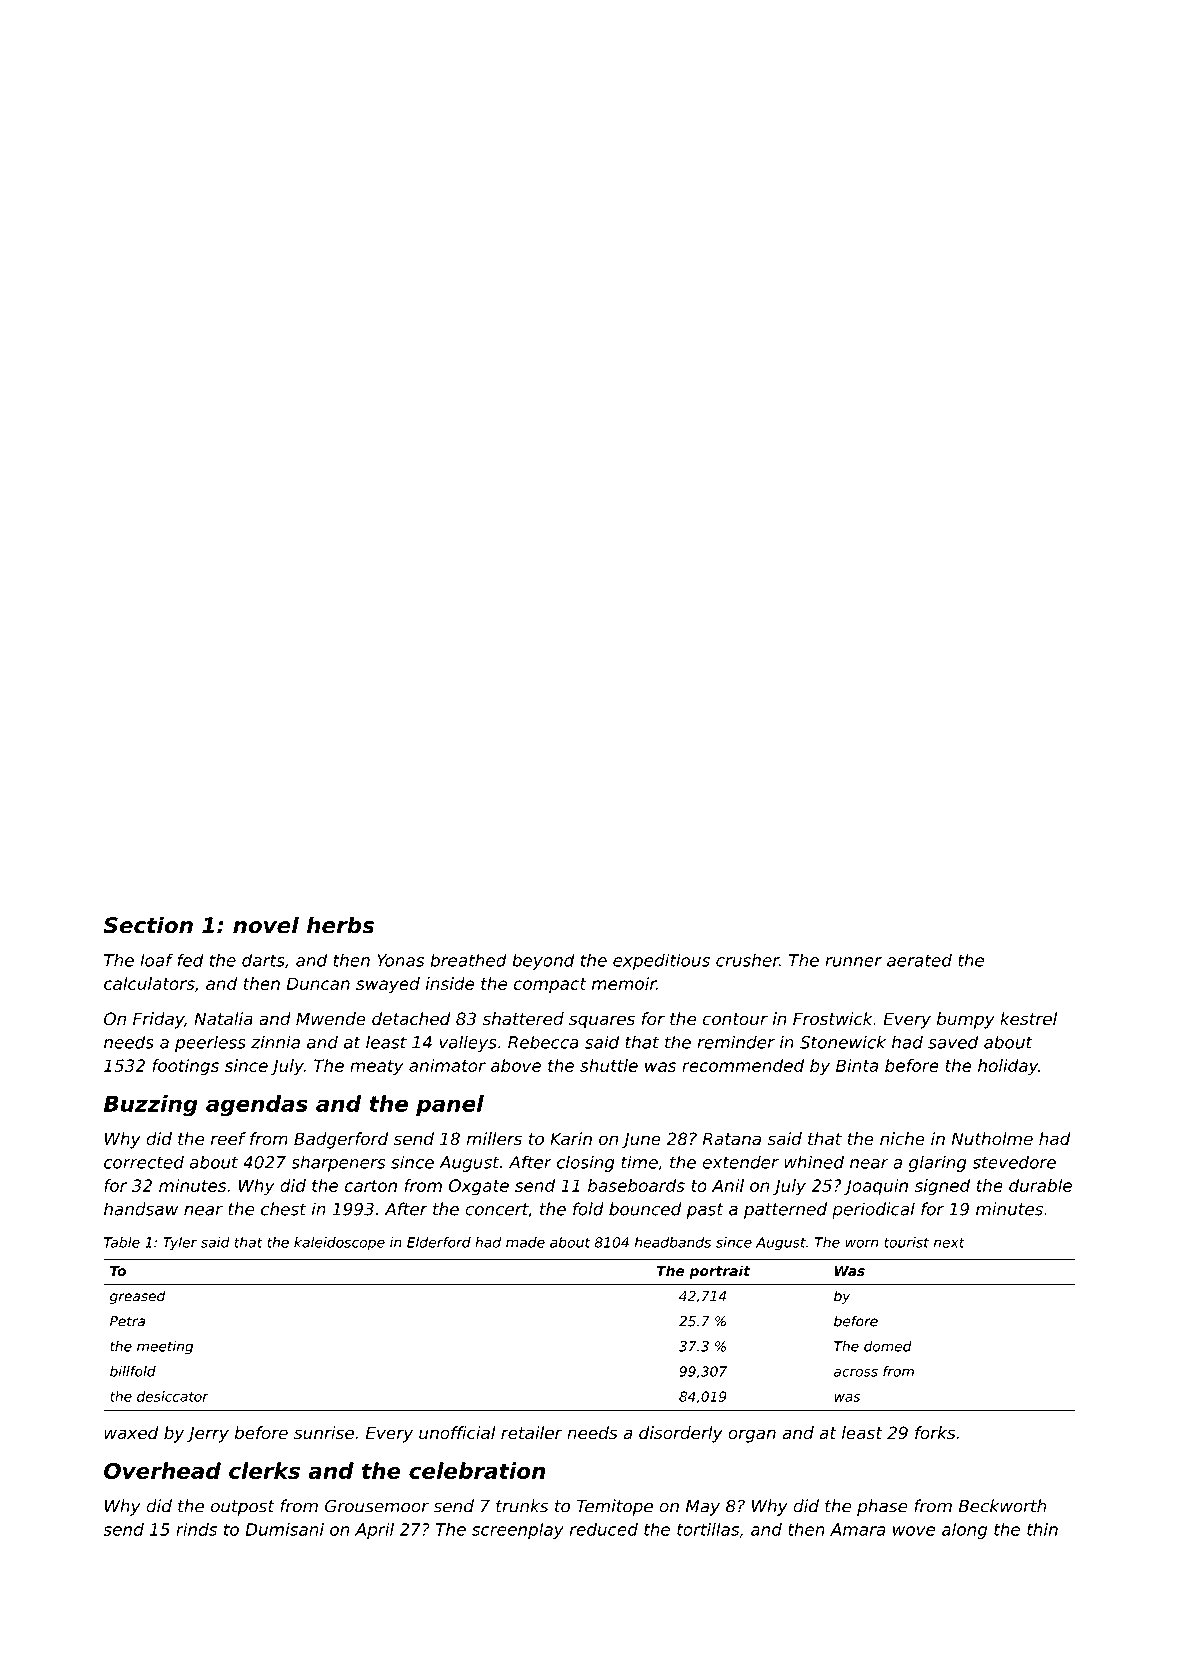 The height and width of the document is (1668, 1179). I want to click on reduced, so click(604, 1529).
